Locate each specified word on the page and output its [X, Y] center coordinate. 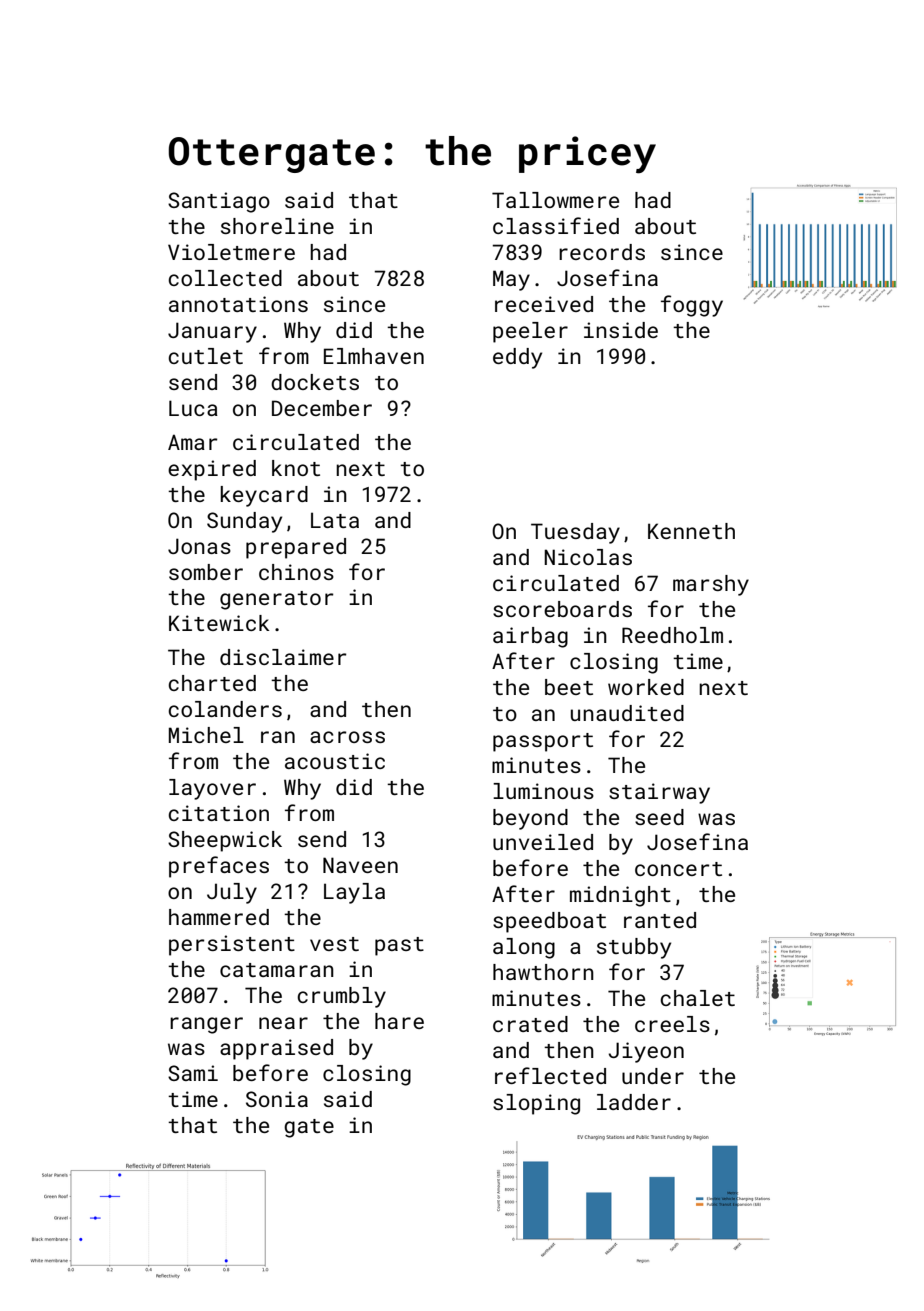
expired [212, 470]
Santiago [219, 202]
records [602, 252]
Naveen [360, 865]
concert [678, 869]
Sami [193, 1073]
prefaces [219, 867]
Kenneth [691, 531]
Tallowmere [555, 200]
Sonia [277, 1099]
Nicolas [588, 557]
